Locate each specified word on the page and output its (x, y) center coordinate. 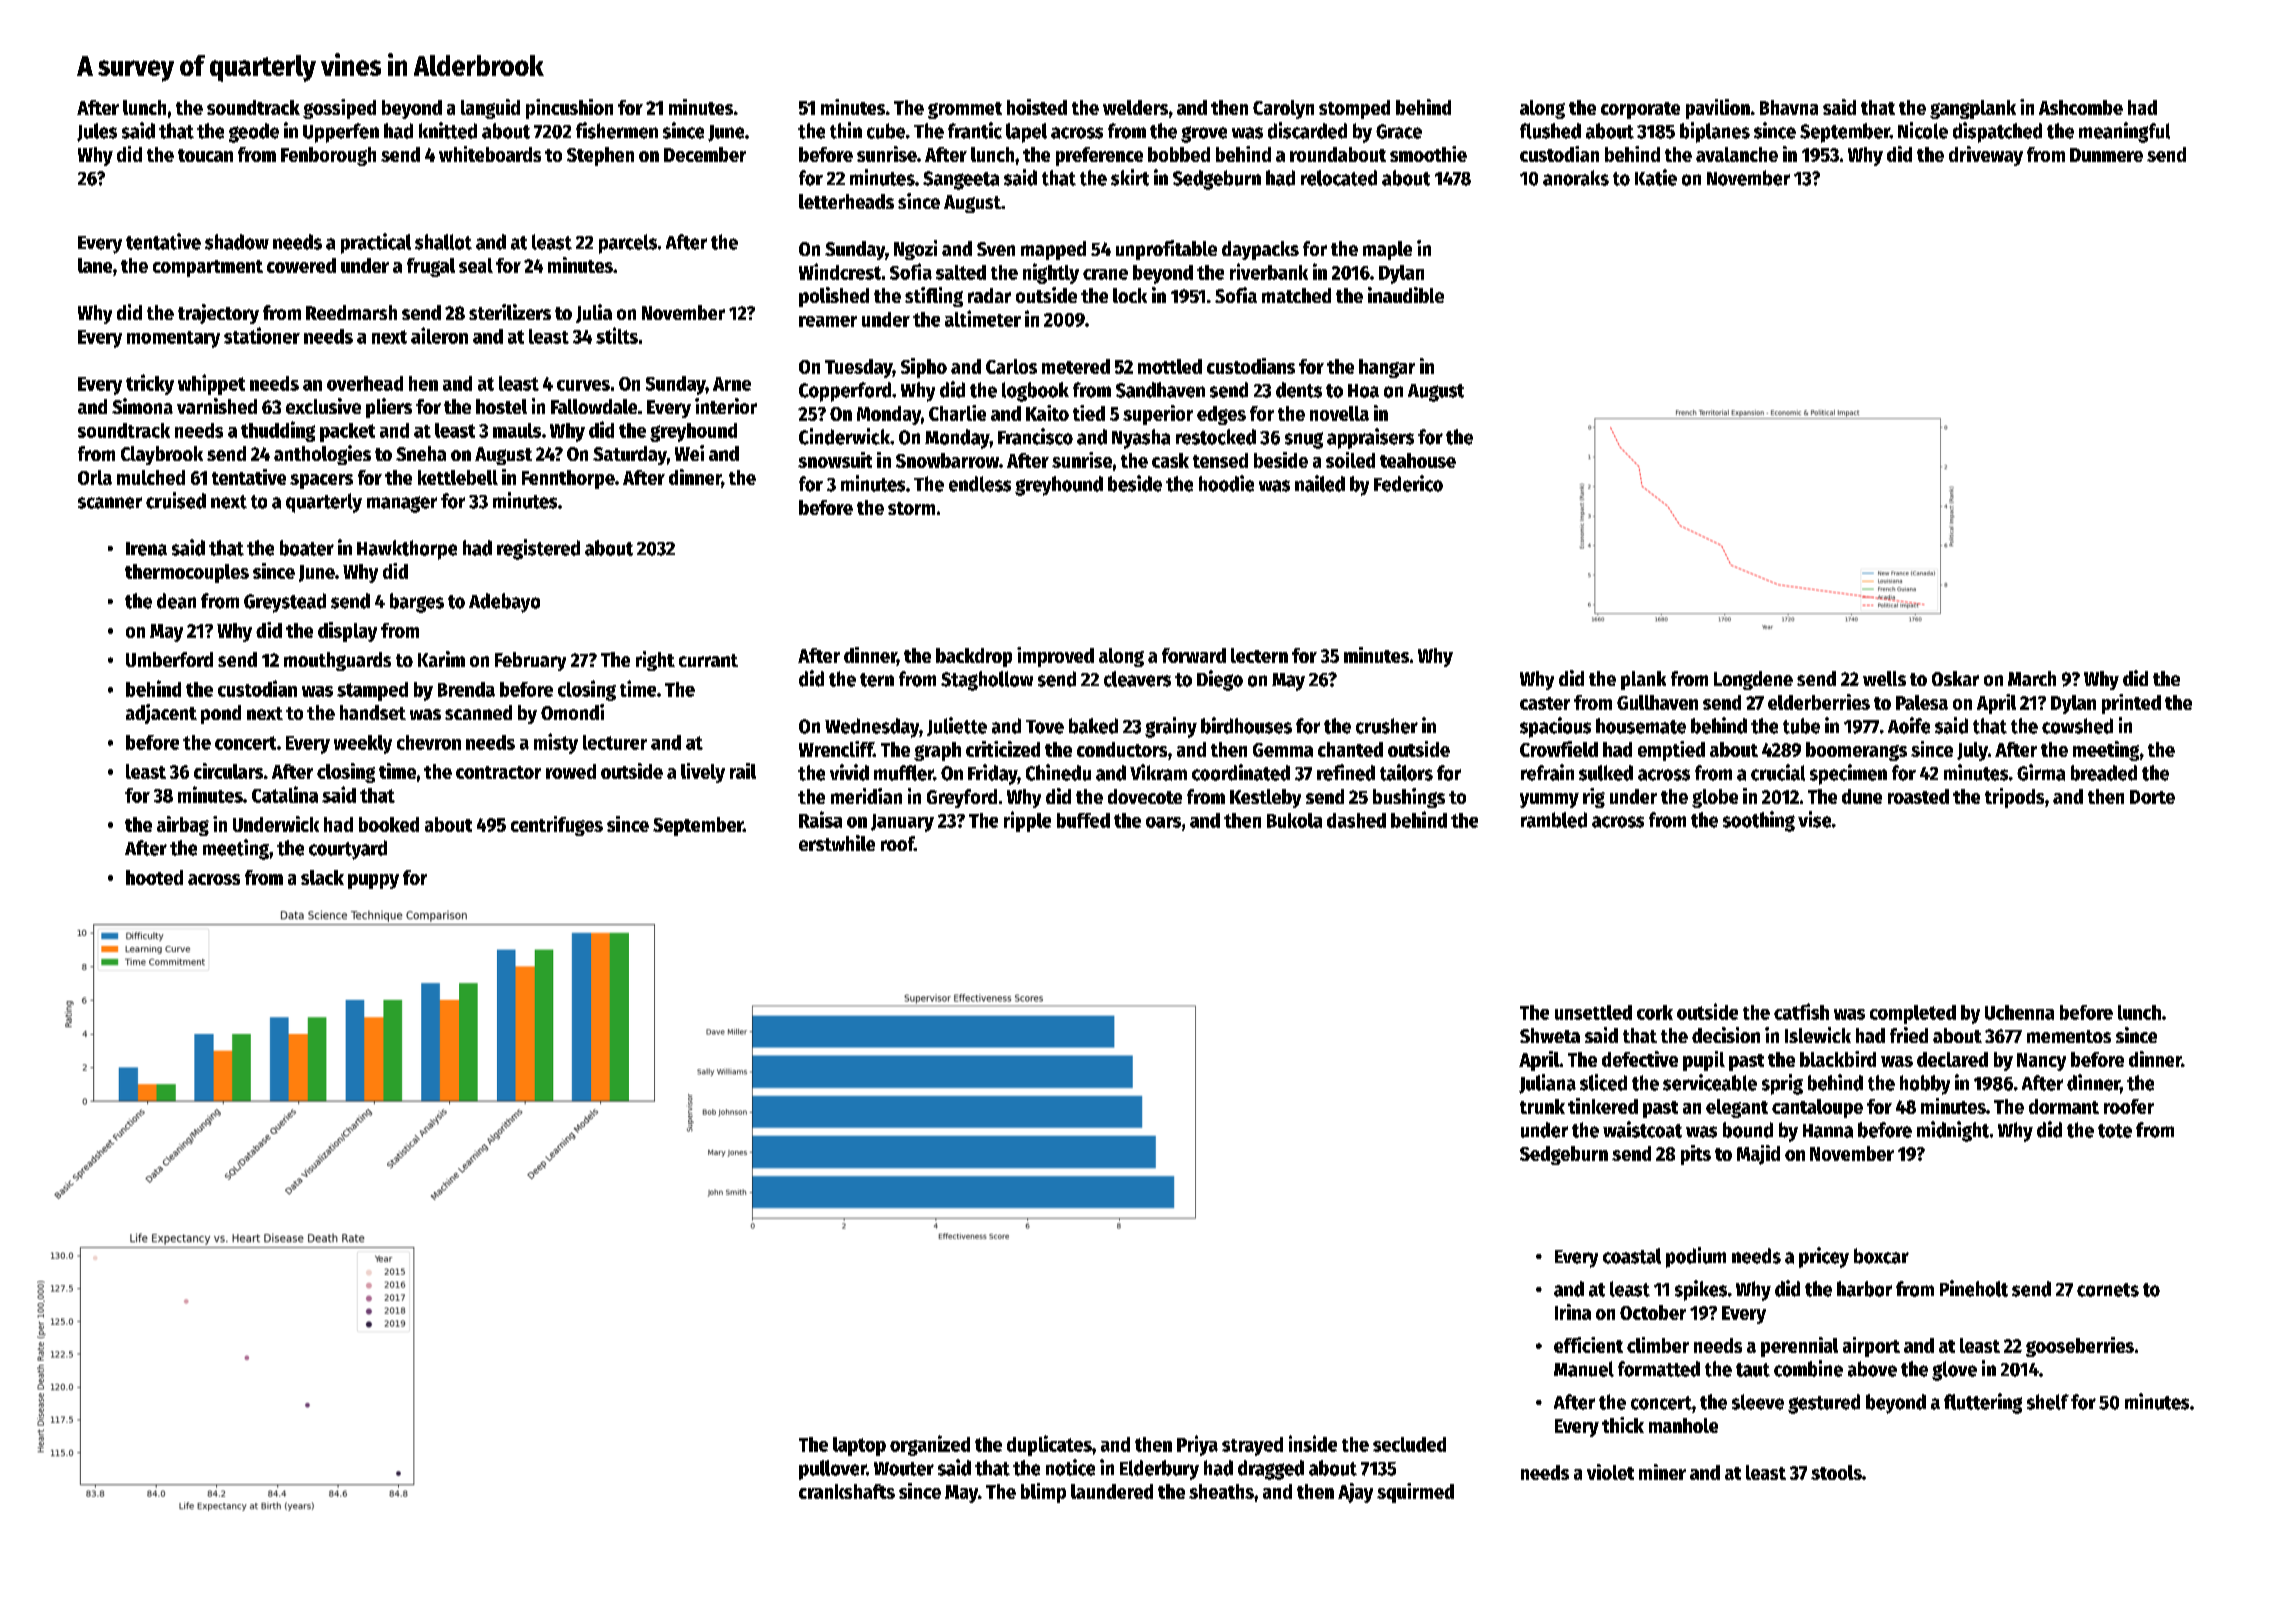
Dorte (2152, 797)
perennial (1799, 1347)
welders (1135, 107)
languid (490, 109)
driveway (1986, 156)
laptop (859, 1446)
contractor (498, 772)
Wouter (904, 1469)
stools (1836, 1472)
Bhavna (1789, 107)
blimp (1043, 1493)
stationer (262, 335)
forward (1194, 655)
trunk (1542, 1106)
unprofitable (1166, 250)
